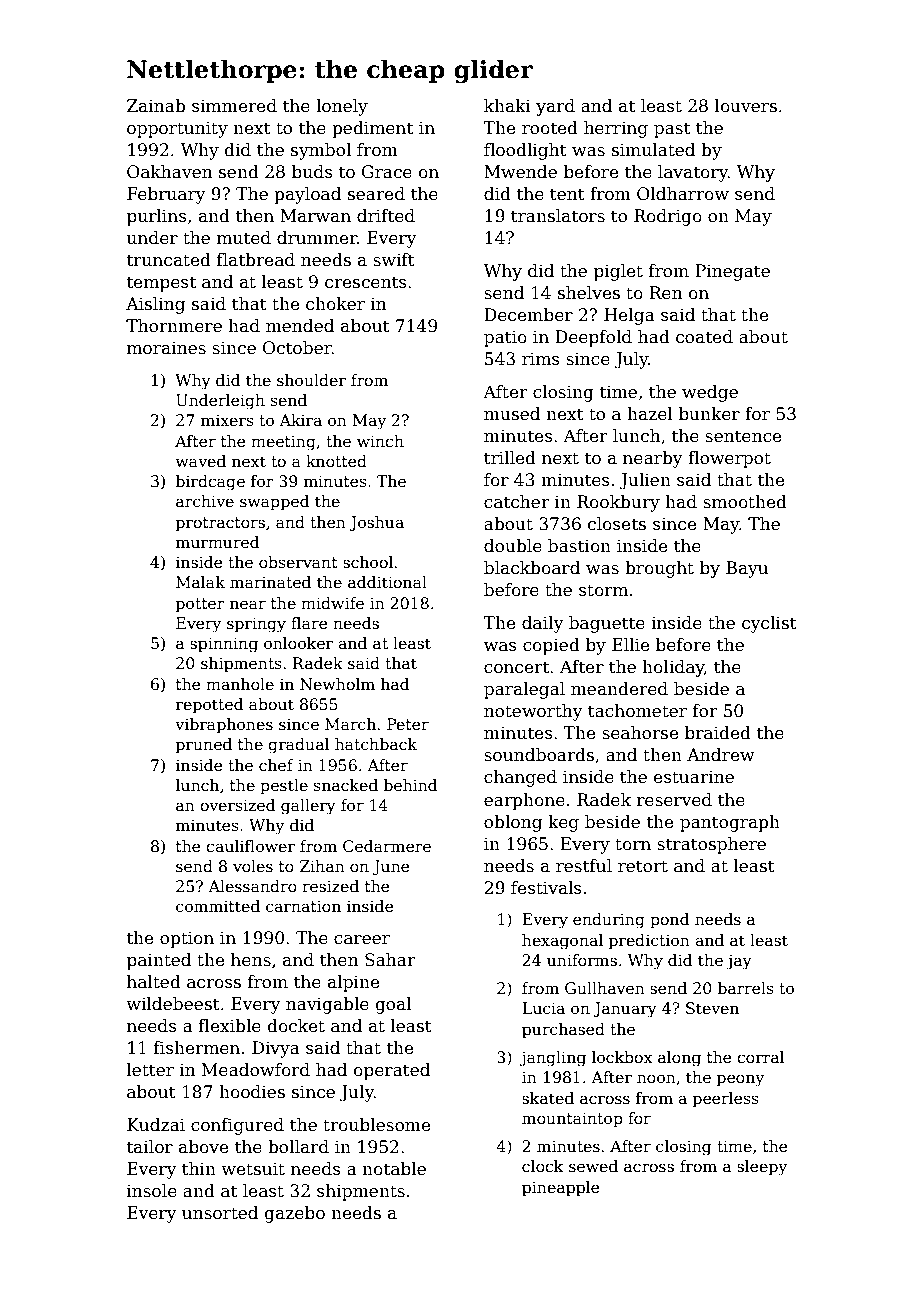 This image has height=1311, width=924. Describe the element at coordinates (563, 1030) in the image. I see `purchased` at that location.
